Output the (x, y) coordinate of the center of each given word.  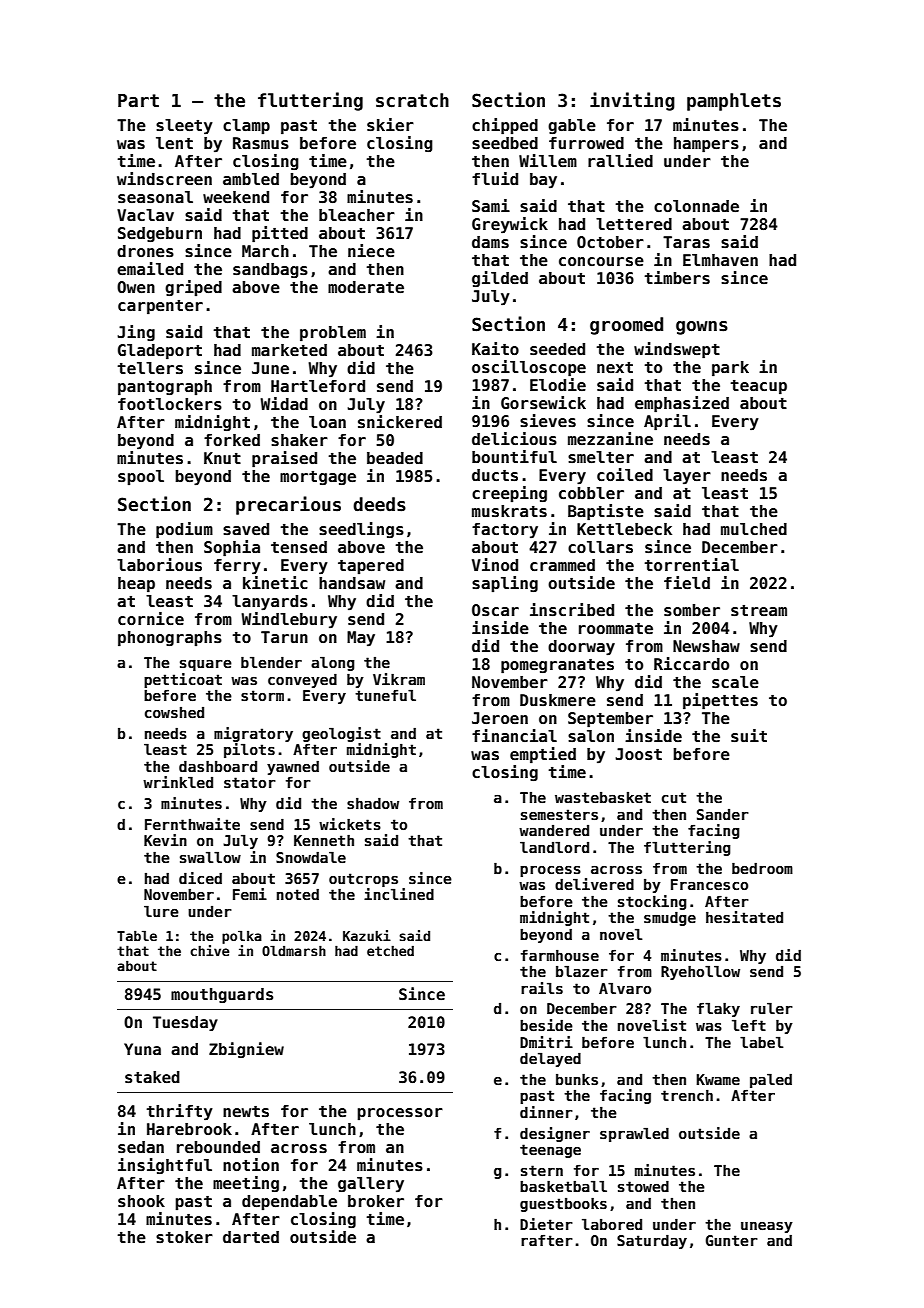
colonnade (696, 206)
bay (543, 181)
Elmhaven (720, 260)
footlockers (170, 404)
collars (600, 547)
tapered (371, 566)
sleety (184, 127)
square (206, 665)
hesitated (744, 917)
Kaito (495, 349)
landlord (554, 847)
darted (251, 1237)
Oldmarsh (294, 950)
